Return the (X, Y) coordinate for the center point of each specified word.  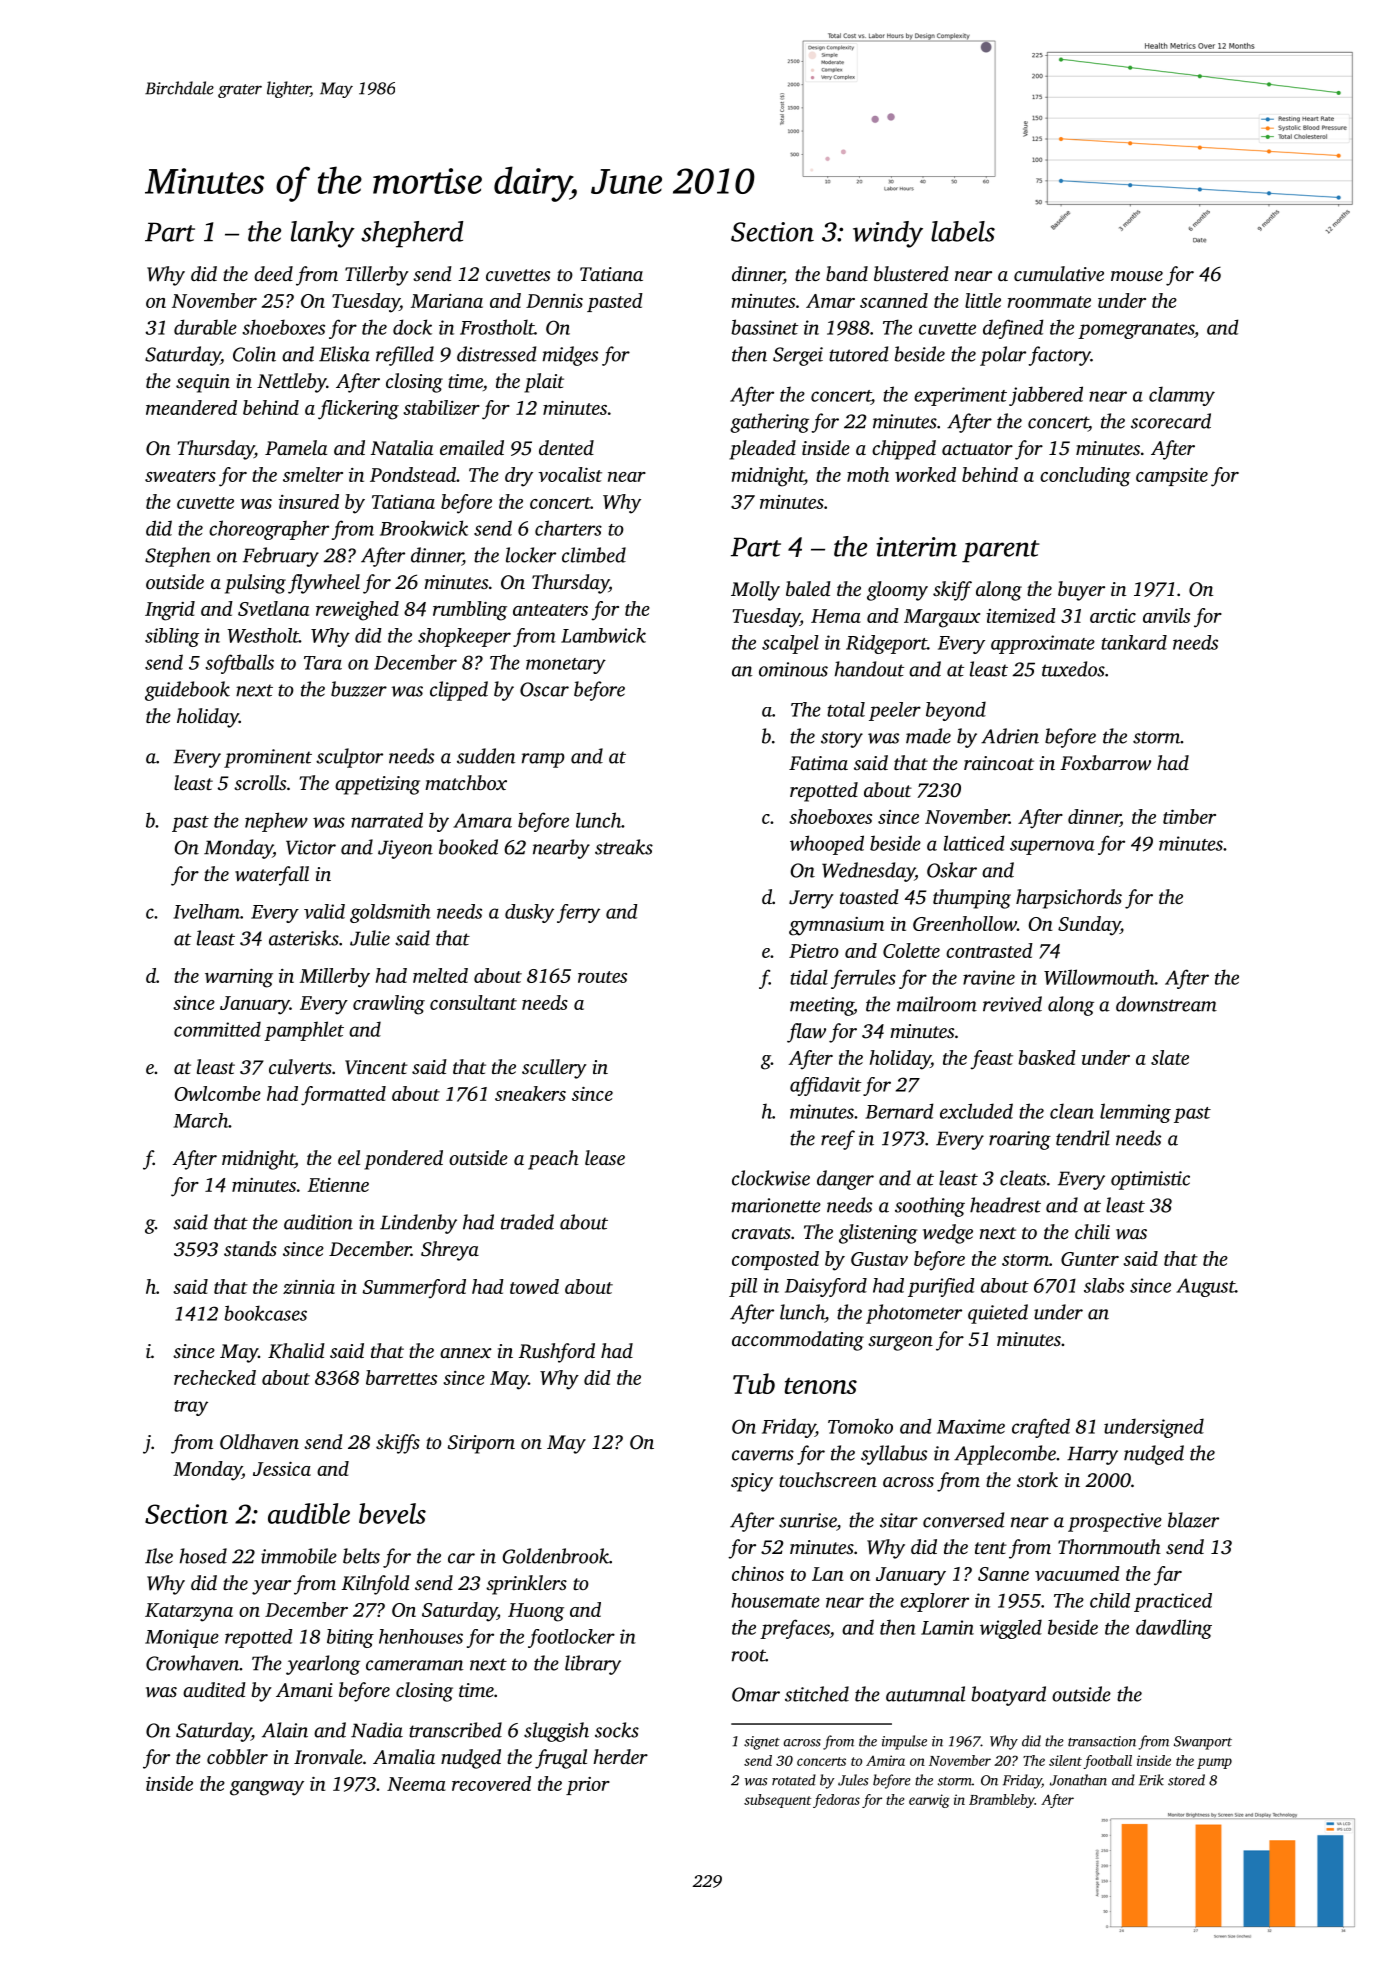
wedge (948, 1234)
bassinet (764, 327)
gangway (267, 1788)
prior (588, 1786)
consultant (473, 1002)
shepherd (412, 234)
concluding (1085, 477)
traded (527, 1222)
